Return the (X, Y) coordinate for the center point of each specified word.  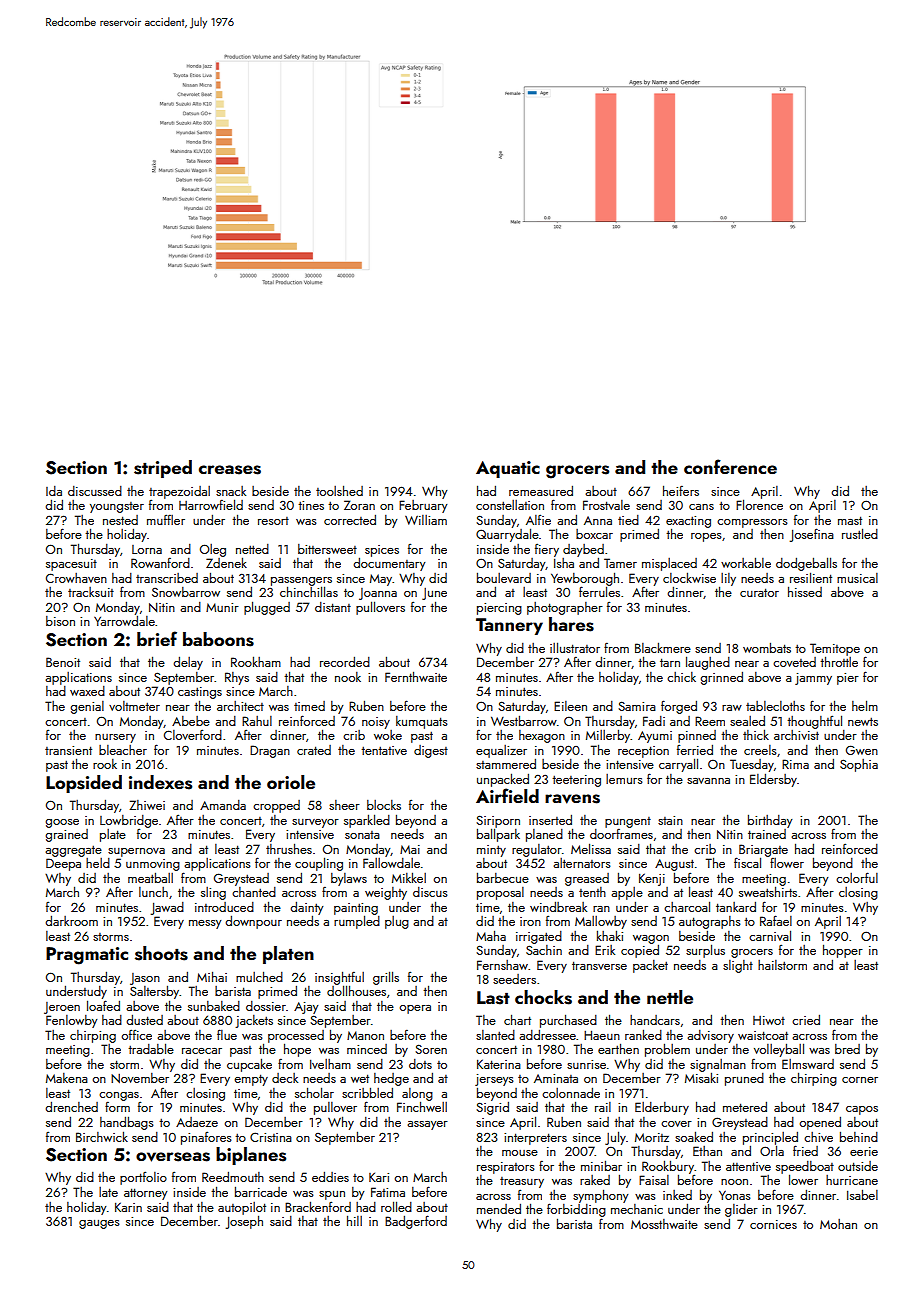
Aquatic (508, 469)
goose (62, 823)
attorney (146, 1194)
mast (850, 520)
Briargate (763, 850)
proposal (500, 893)
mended (499, 1209)
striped (163, 469)
